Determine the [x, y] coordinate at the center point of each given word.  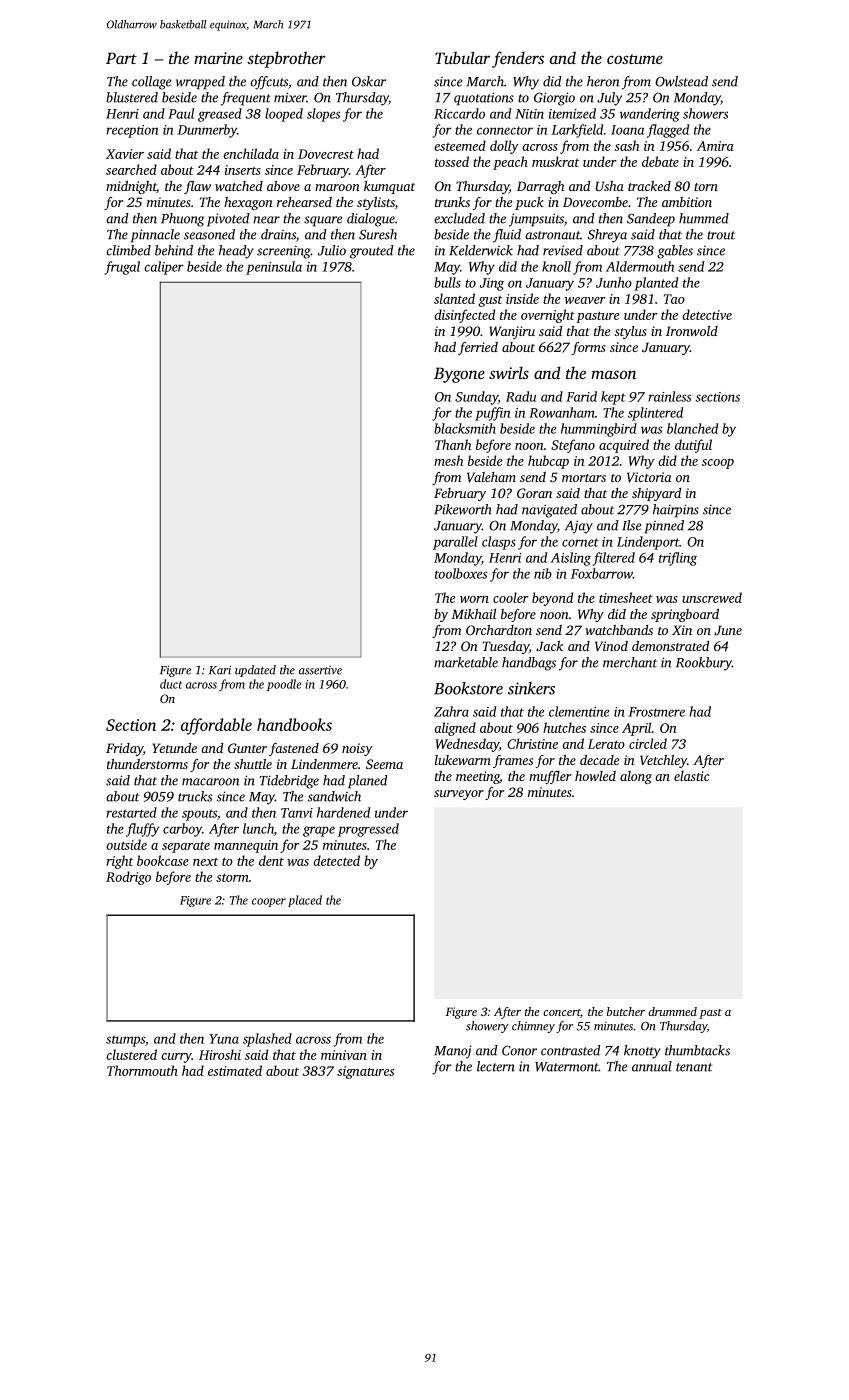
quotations [484, 99]
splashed [267, 1040]
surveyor [459, 795]
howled [595, 776]
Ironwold [692, 331]
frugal [122, 268]
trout [721, 235]
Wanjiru [512, 332]
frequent [246, 99]
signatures [365, 1072]
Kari [220, 670]
